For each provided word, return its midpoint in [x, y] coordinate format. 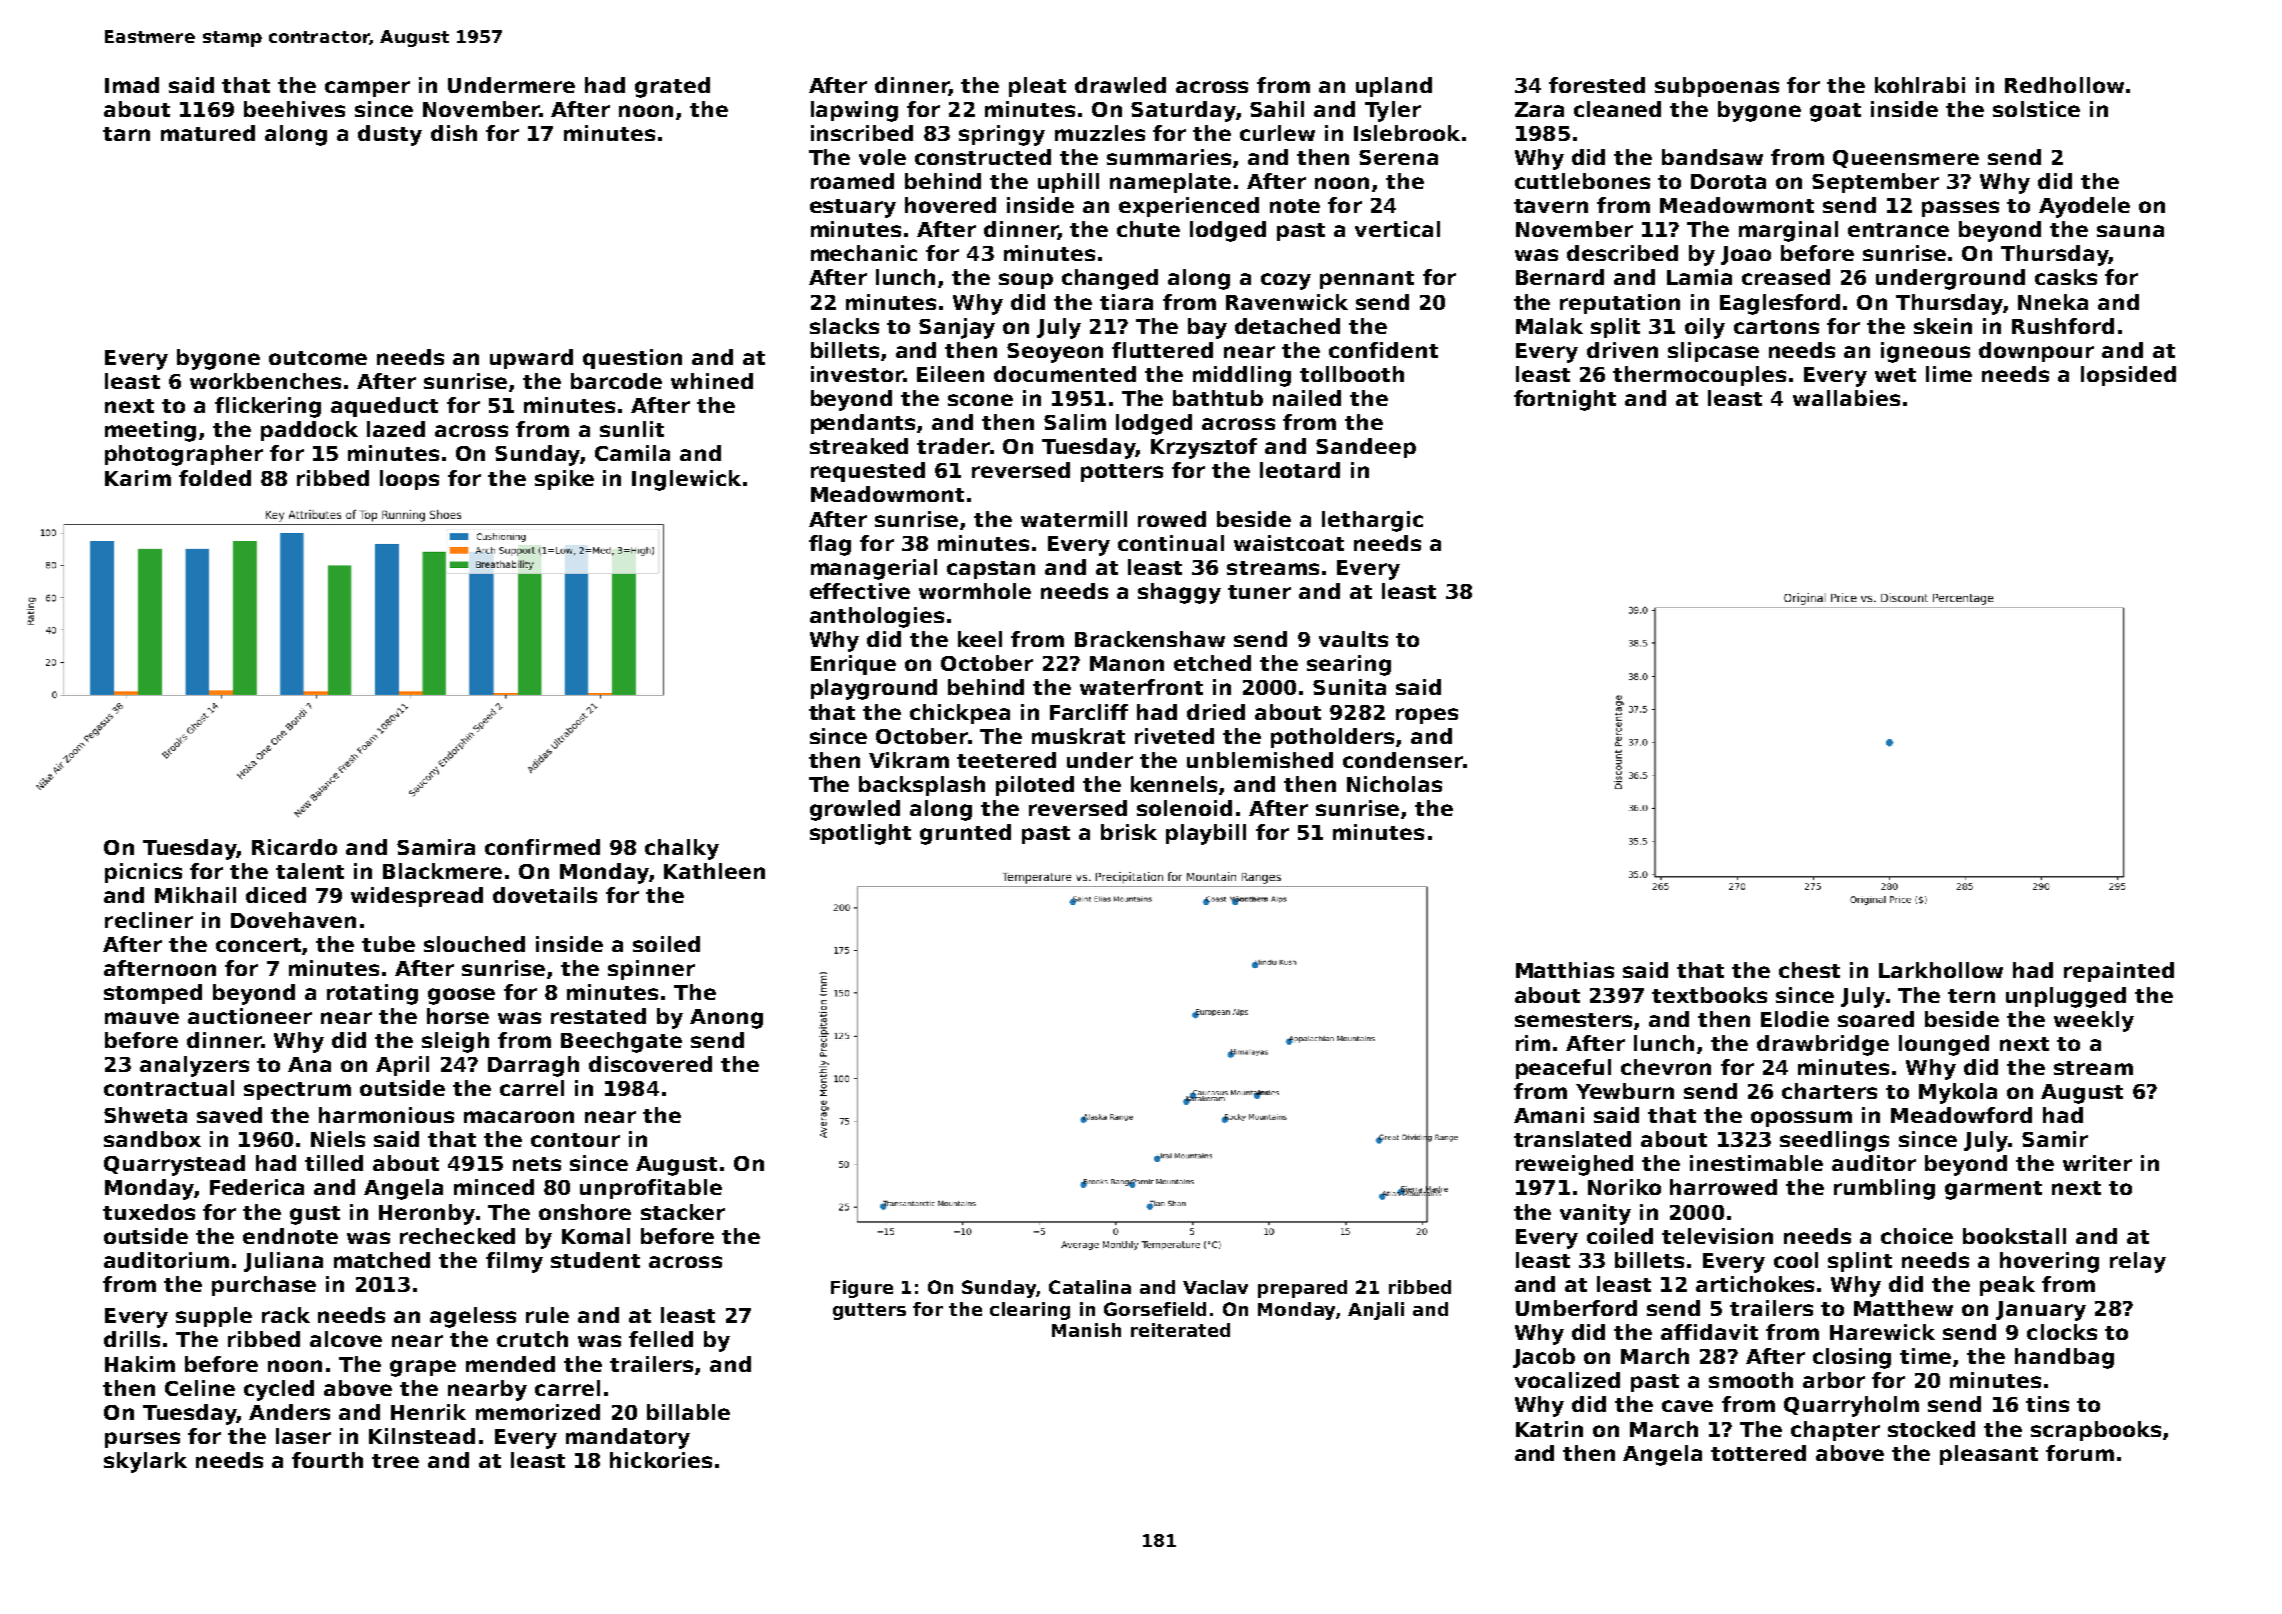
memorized [538, 1412]
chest [1809, 970]
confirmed [542, 847]
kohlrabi [1920, 85]
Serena [1398, 157]
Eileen [950, 374]
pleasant [1989, 1455]
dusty [390, 135]
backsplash [922, 786]
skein [1943, 326]
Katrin [1549, 1429]
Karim [138, 478]
